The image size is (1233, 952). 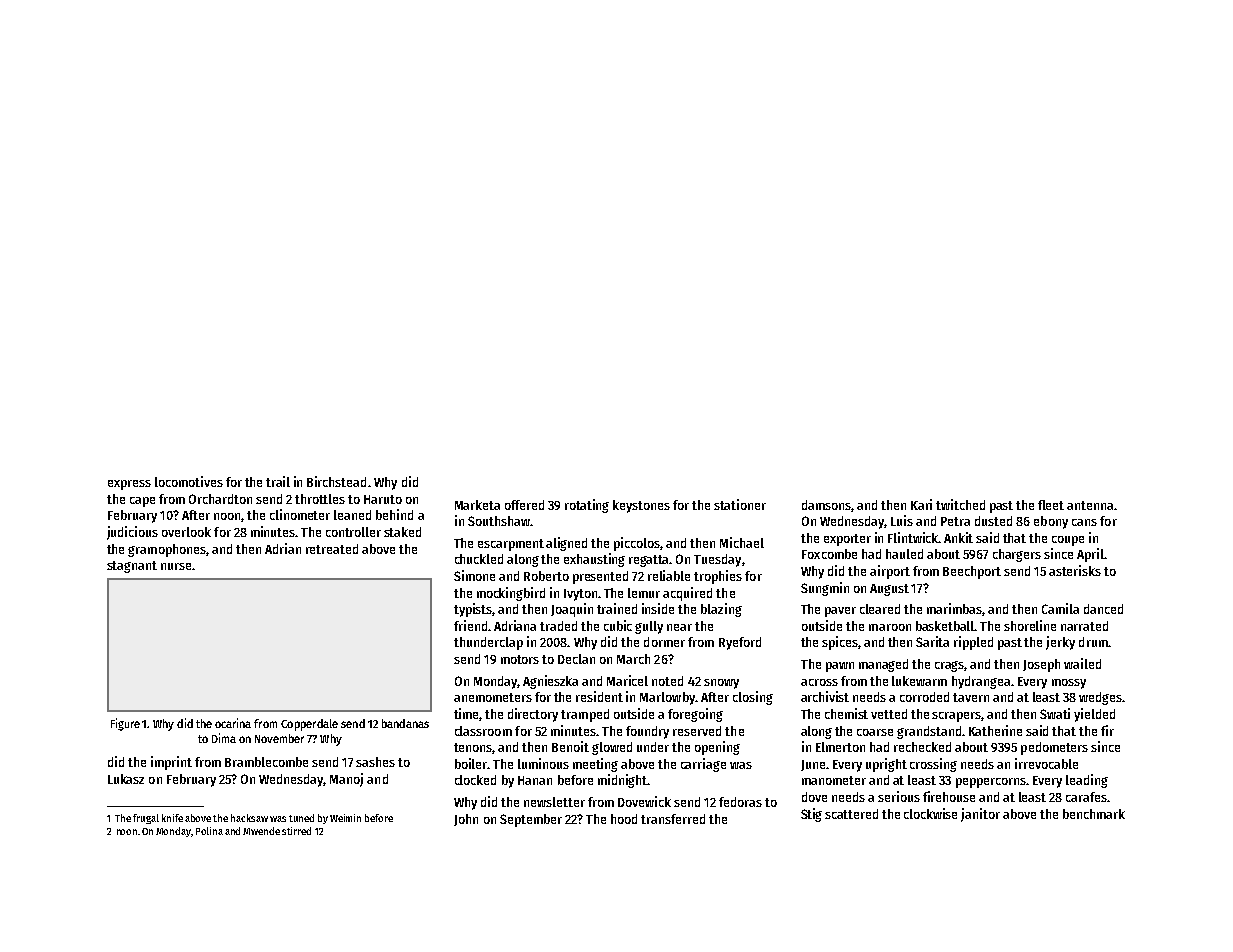 What do you see at coordinates (475, 780) in the page?
I see `clocked` at bounding box center [475, 780].
